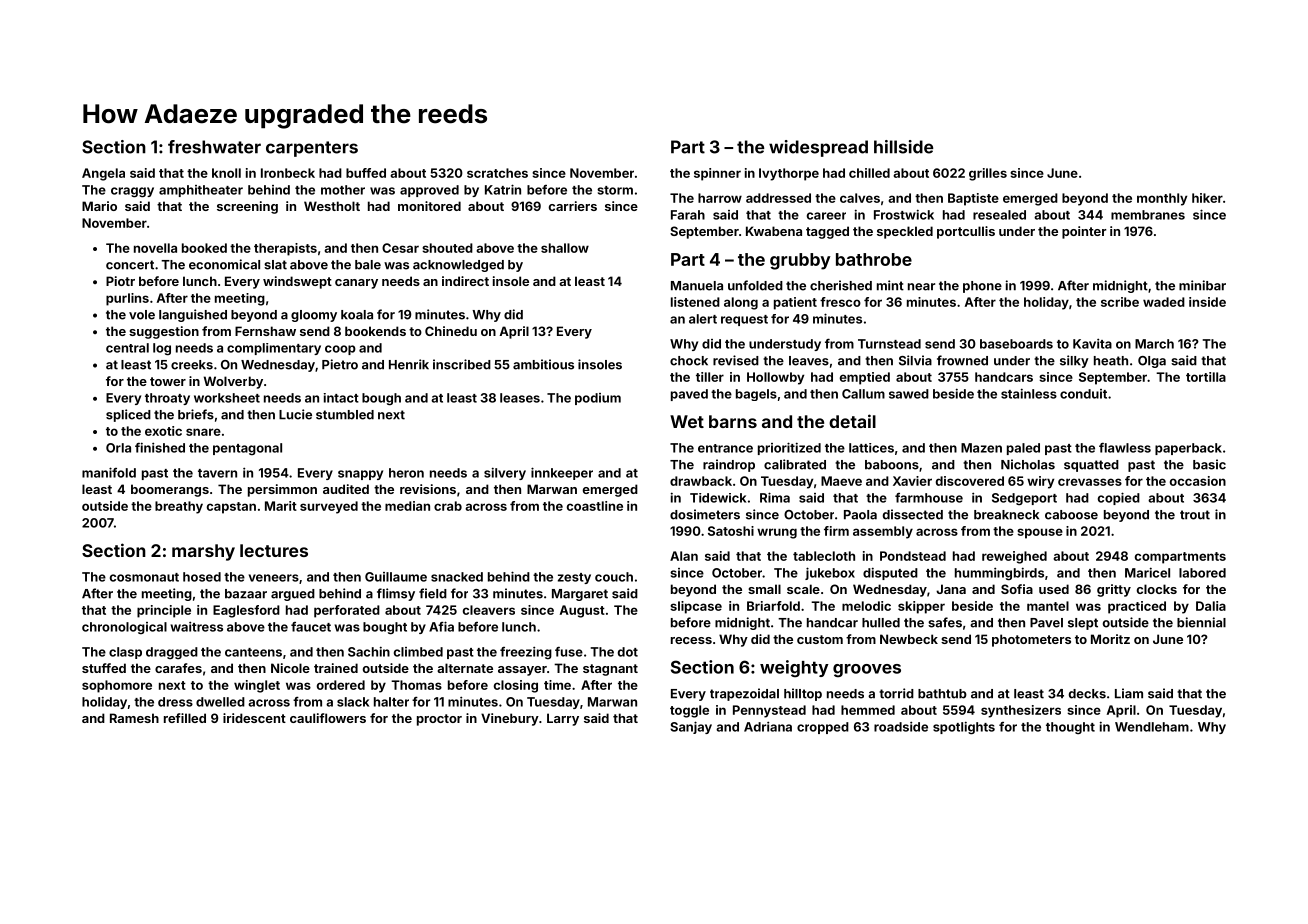 The width and height of the page is (1308, 924). What do you see at coordinates (929, 498) in the page?
I see `farmhouse` at bounding box center [929, 498].
